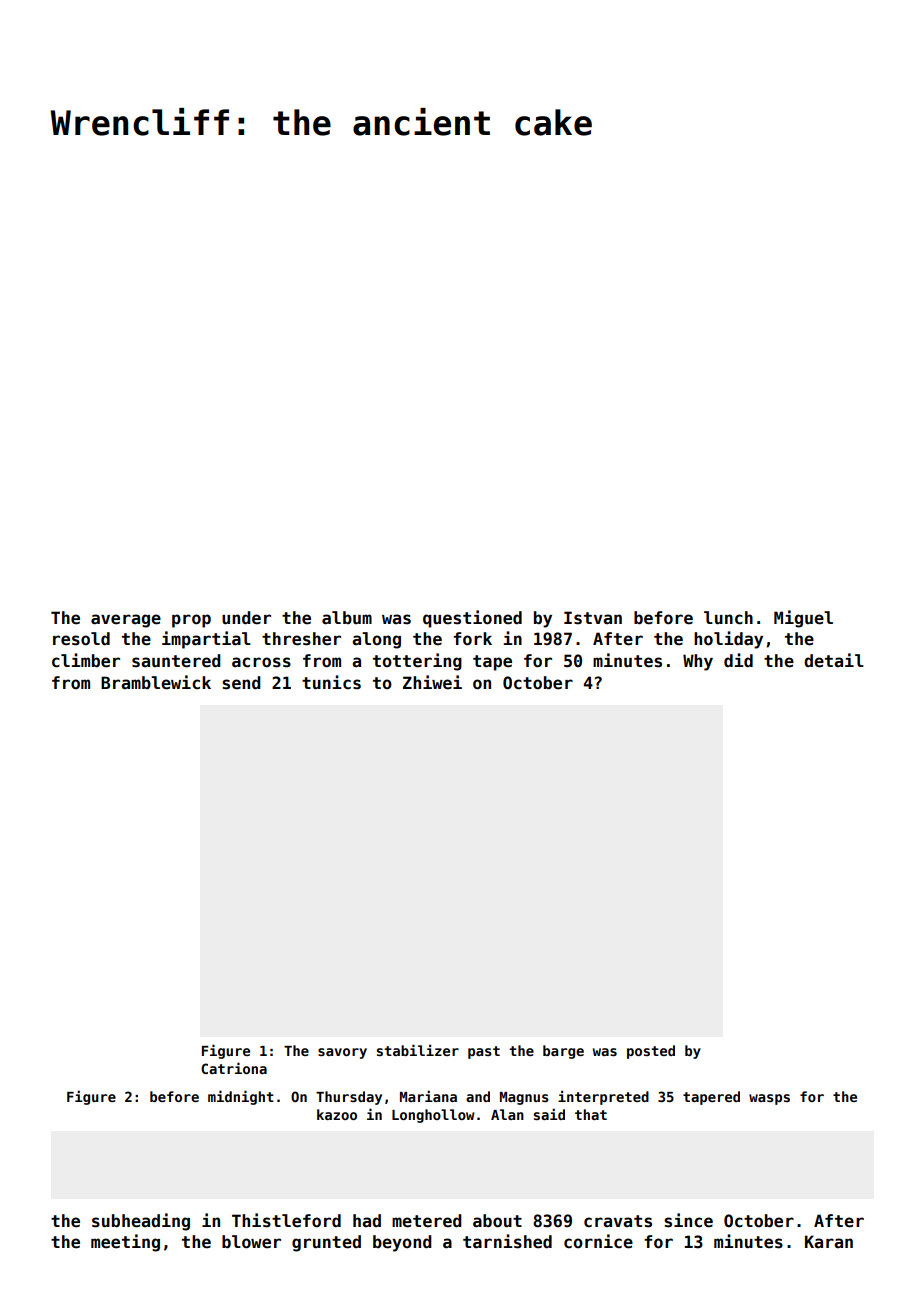 Image resolution: width=924 pixels, height=1308 pixels. What do you see at coordinates (241, 683) in the screenshot?
I see `send` at bounding box center [241, 683].
